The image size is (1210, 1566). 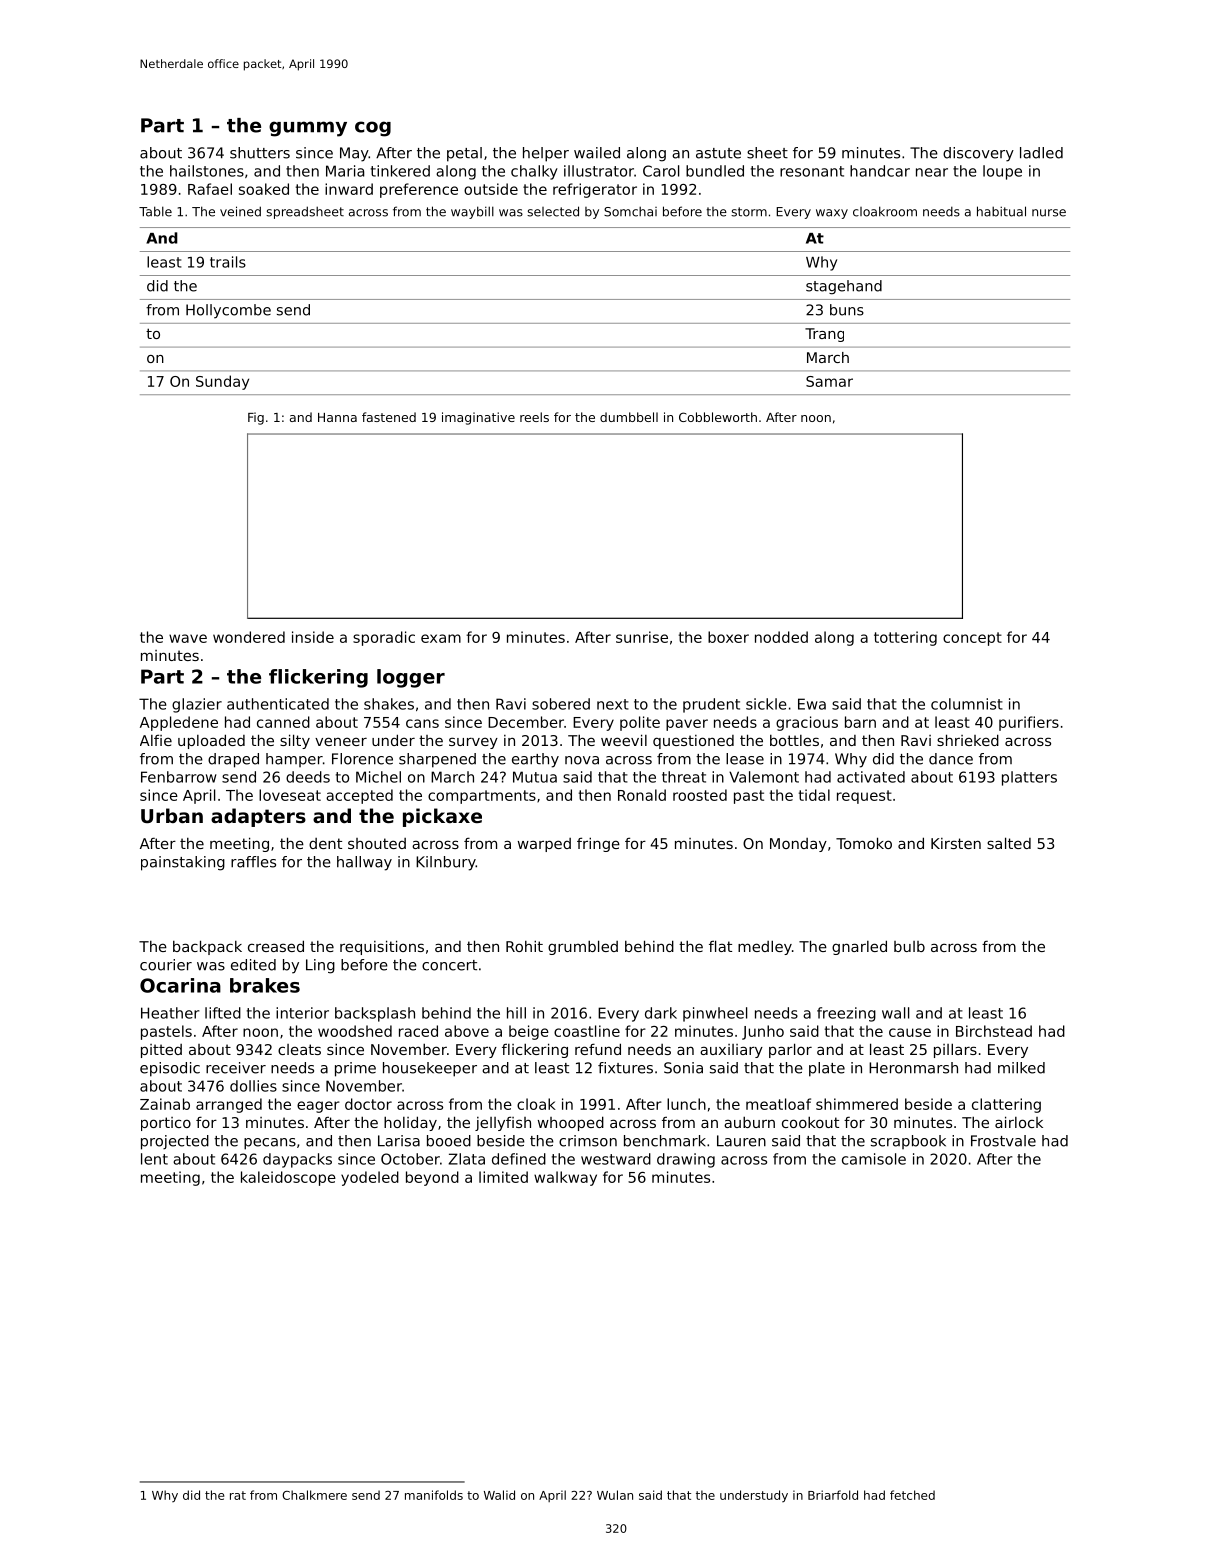 What do you see at coordinates (844, 287) in the screenshot?
I see `stagehand` at bounding box center [844, 287].
